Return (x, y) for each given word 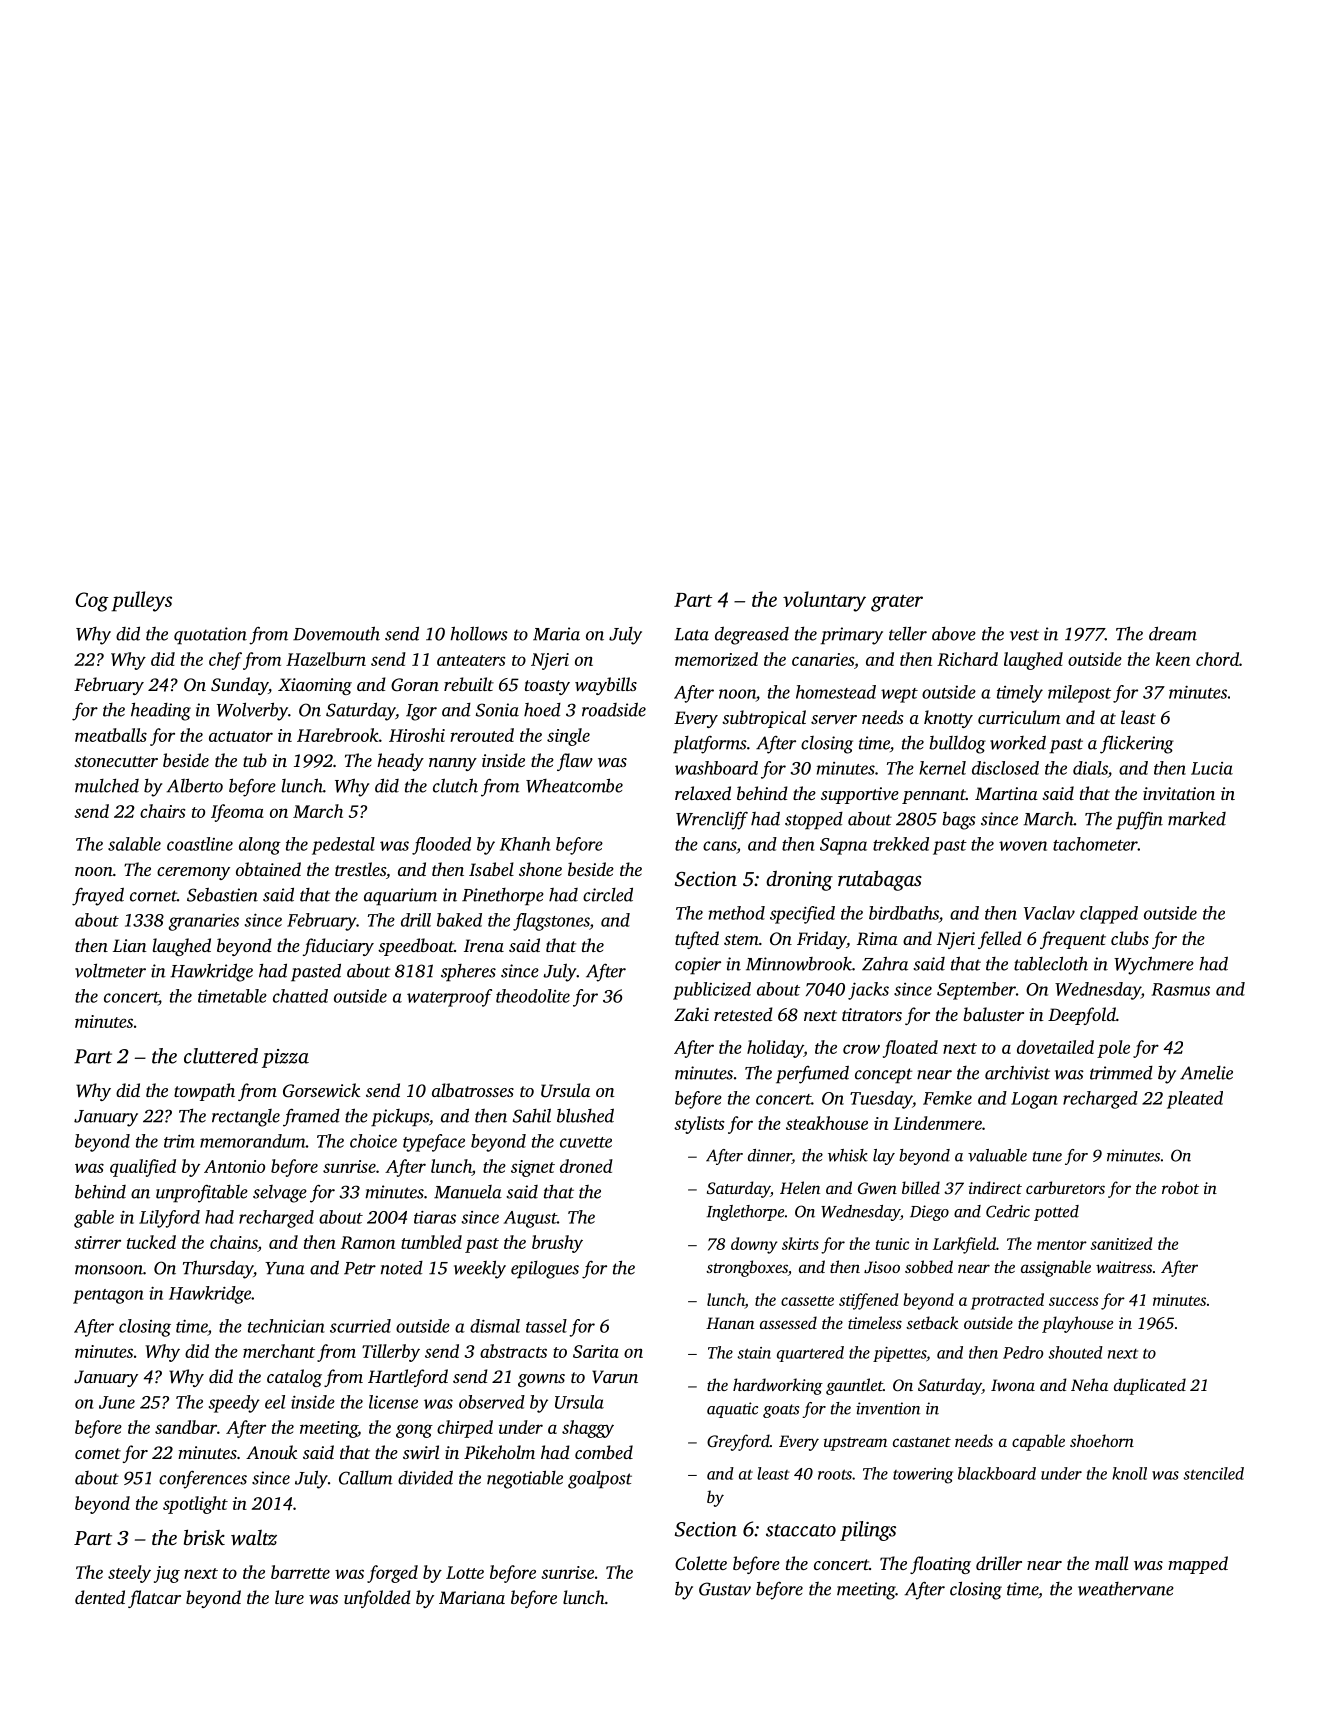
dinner (770, 1156)
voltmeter (110, 970)
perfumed (812, 1074)
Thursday (218, 1269)
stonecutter (116, 761)
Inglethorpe (745, 1213)
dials (1090, 768)
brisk (204, 1537)
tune (1047, 1156)
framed (311, 1118)
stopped (814, 821)
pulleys (141, 601)
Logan (1034, 1100)
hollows (479, 633)
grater (897, 603)
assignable (1056, 1268)
